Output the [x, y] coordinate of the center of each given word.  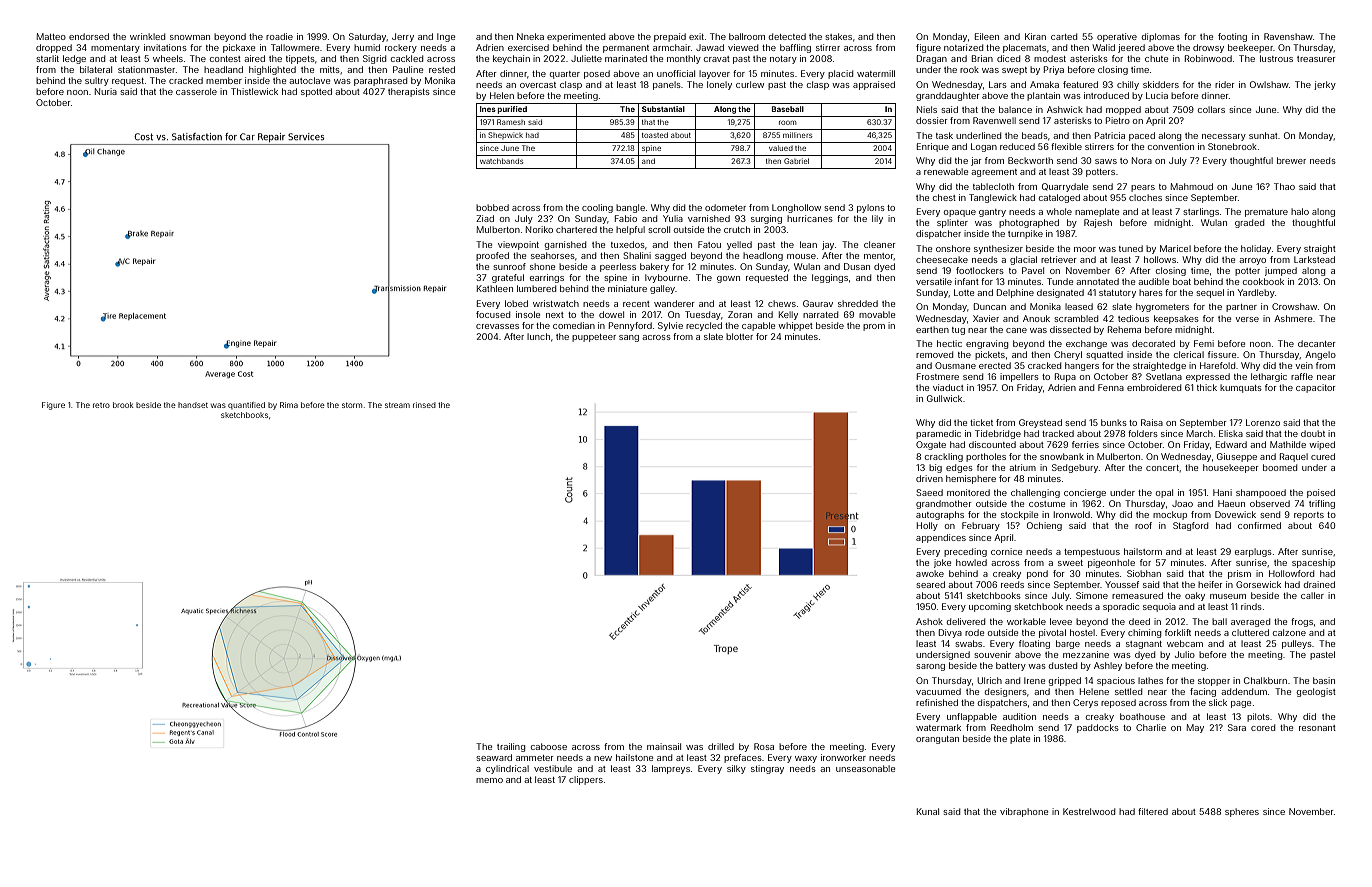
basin [1324, 680]
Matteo [51, 36]
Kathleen [495, 288]
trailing [511, 747]
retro [101, 405]
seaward [494, 757]
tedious [1133, 318]
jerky [1325, 85]
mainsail [664, 746]
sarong [930, 667]
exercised [528, 47]
